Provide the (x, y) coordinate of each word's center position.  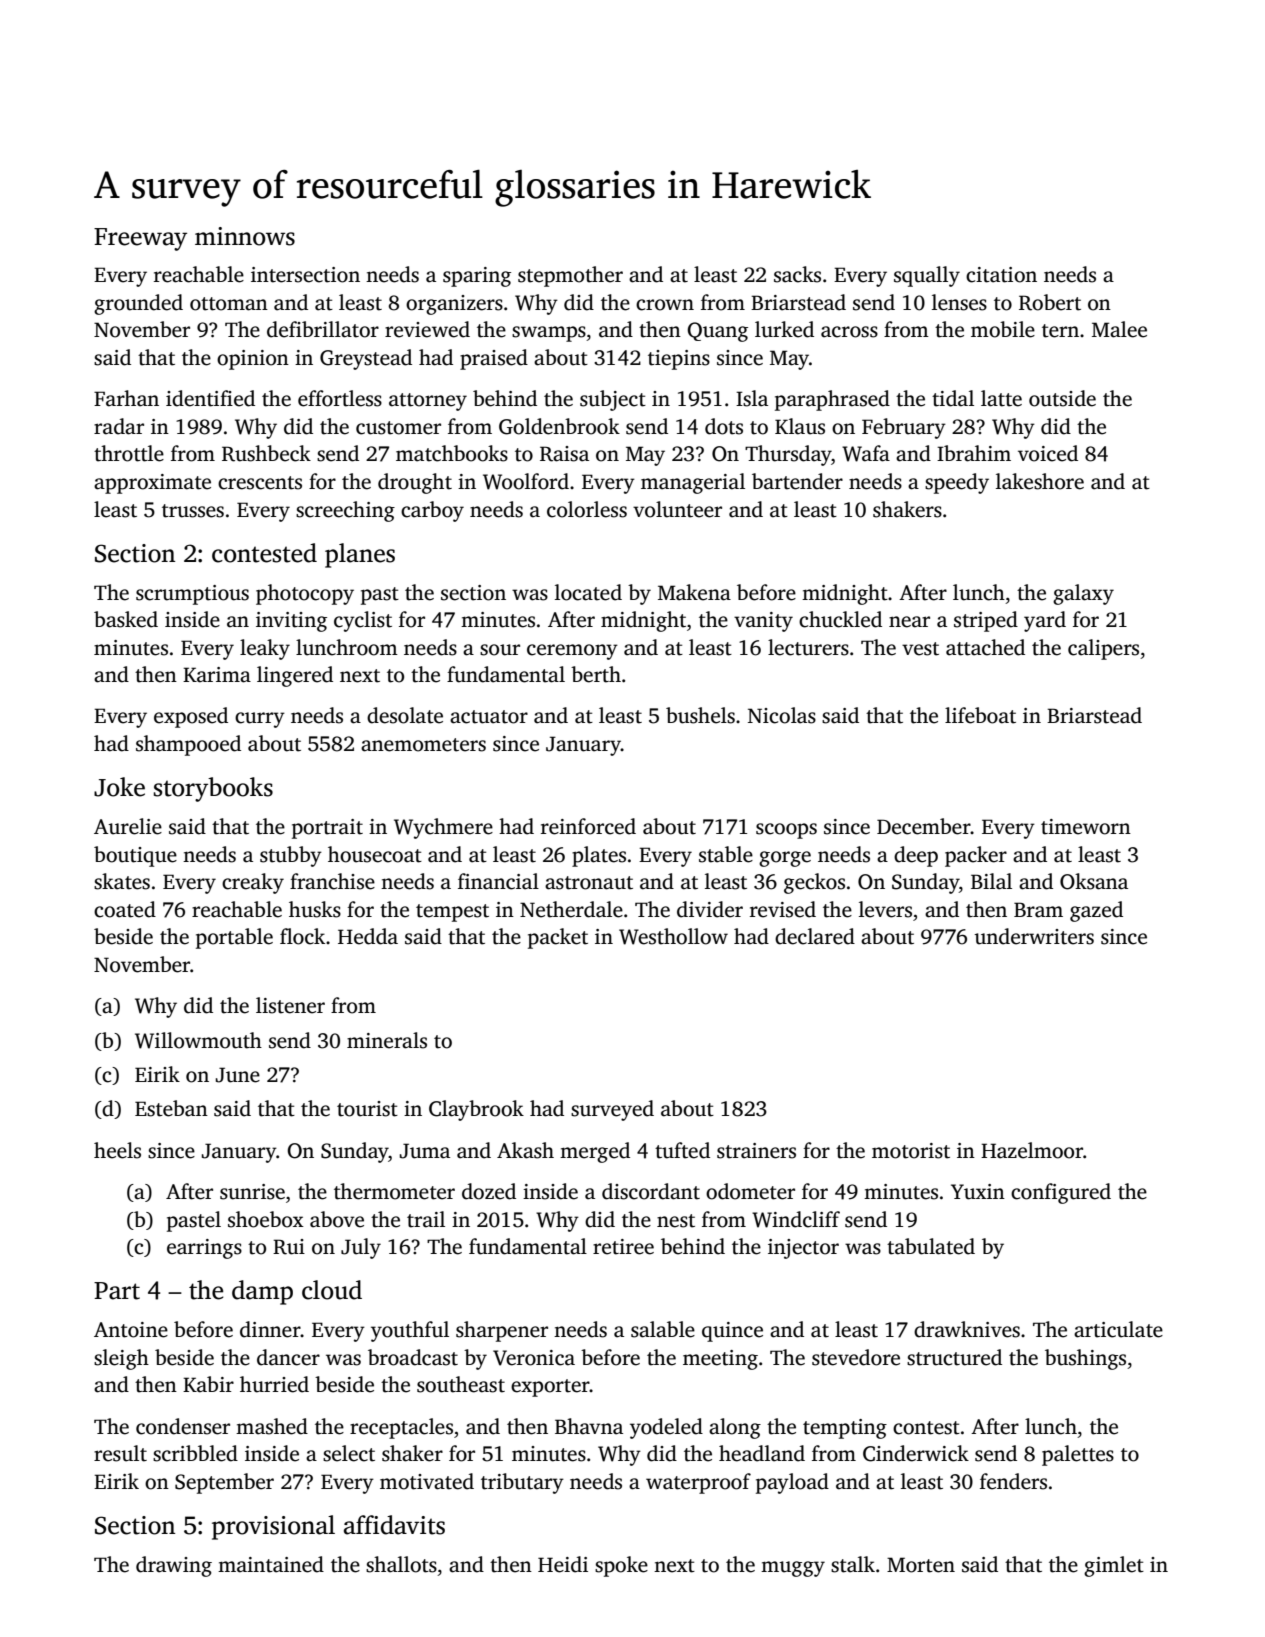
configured (1061, 1193)
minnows (245, 236)
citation (1001, 275)
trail (426, 1219)
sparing (477, 277)
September (224, 1483)
